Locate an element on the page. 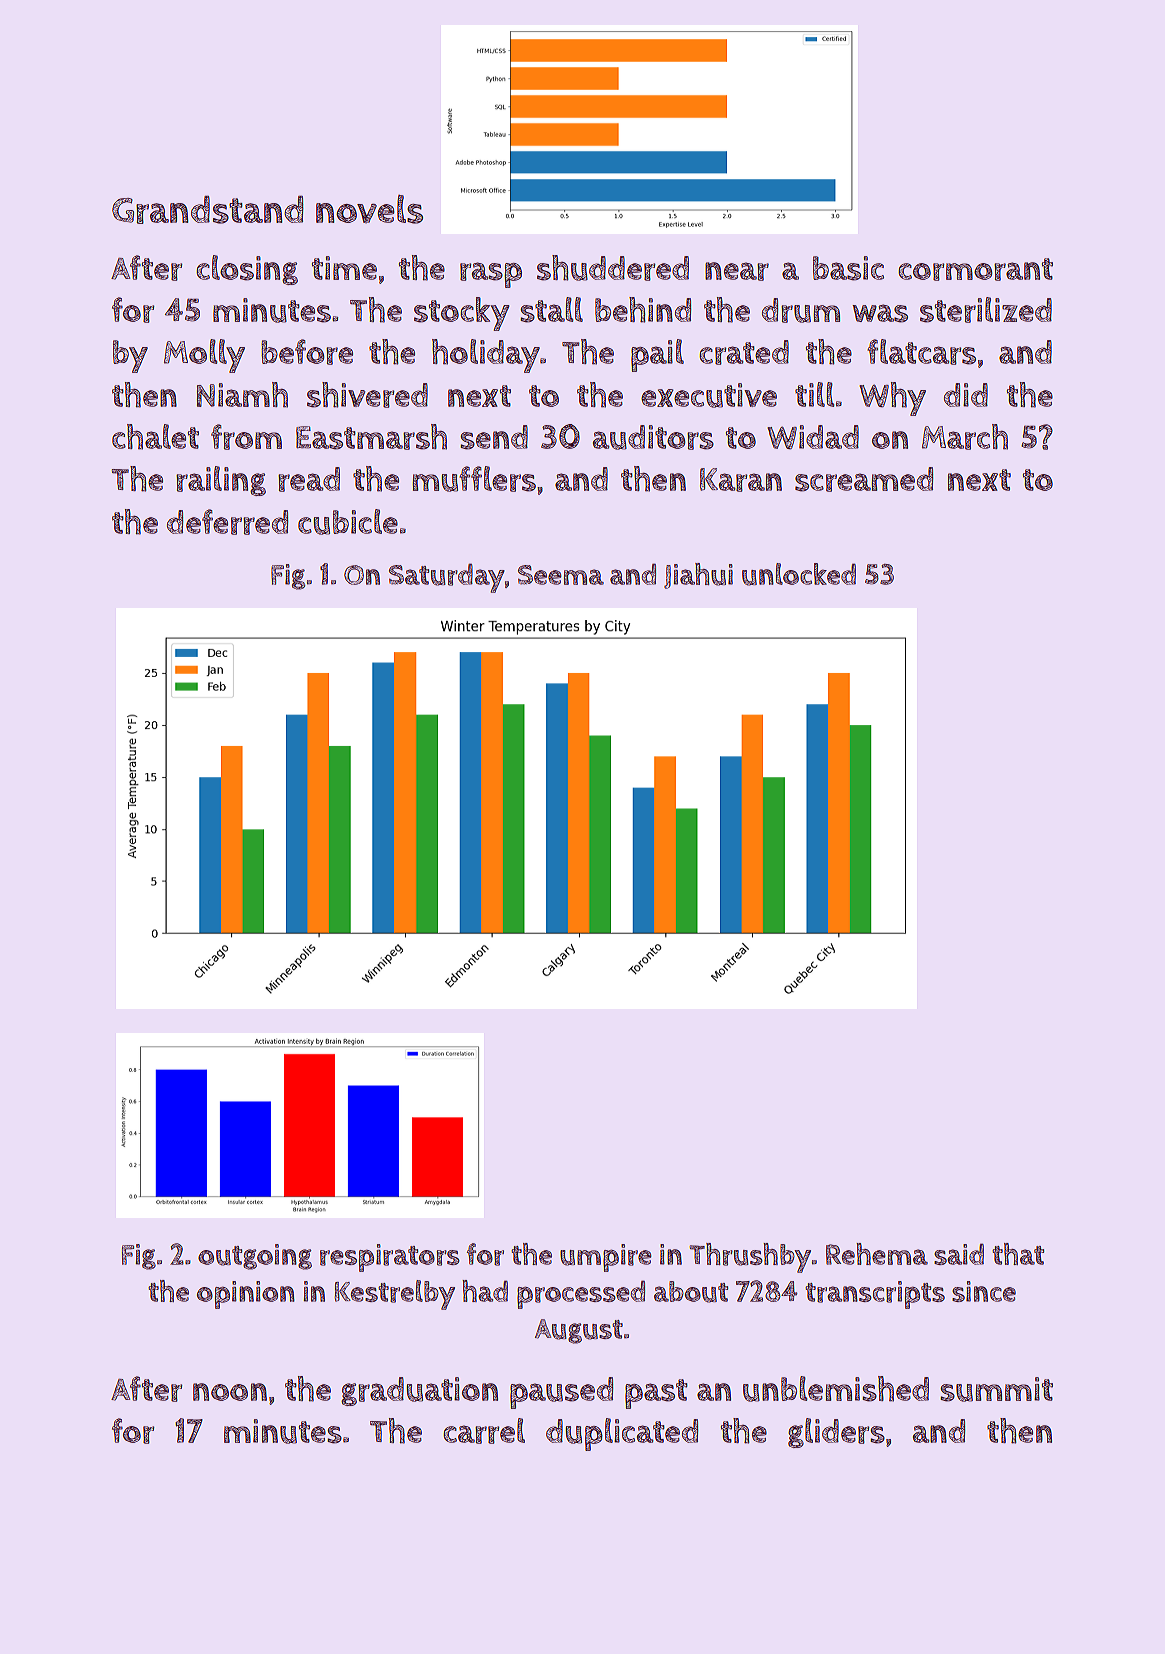 The height and width of the document is (1654, 1165). that is located at coordinates (1018, 1254).
